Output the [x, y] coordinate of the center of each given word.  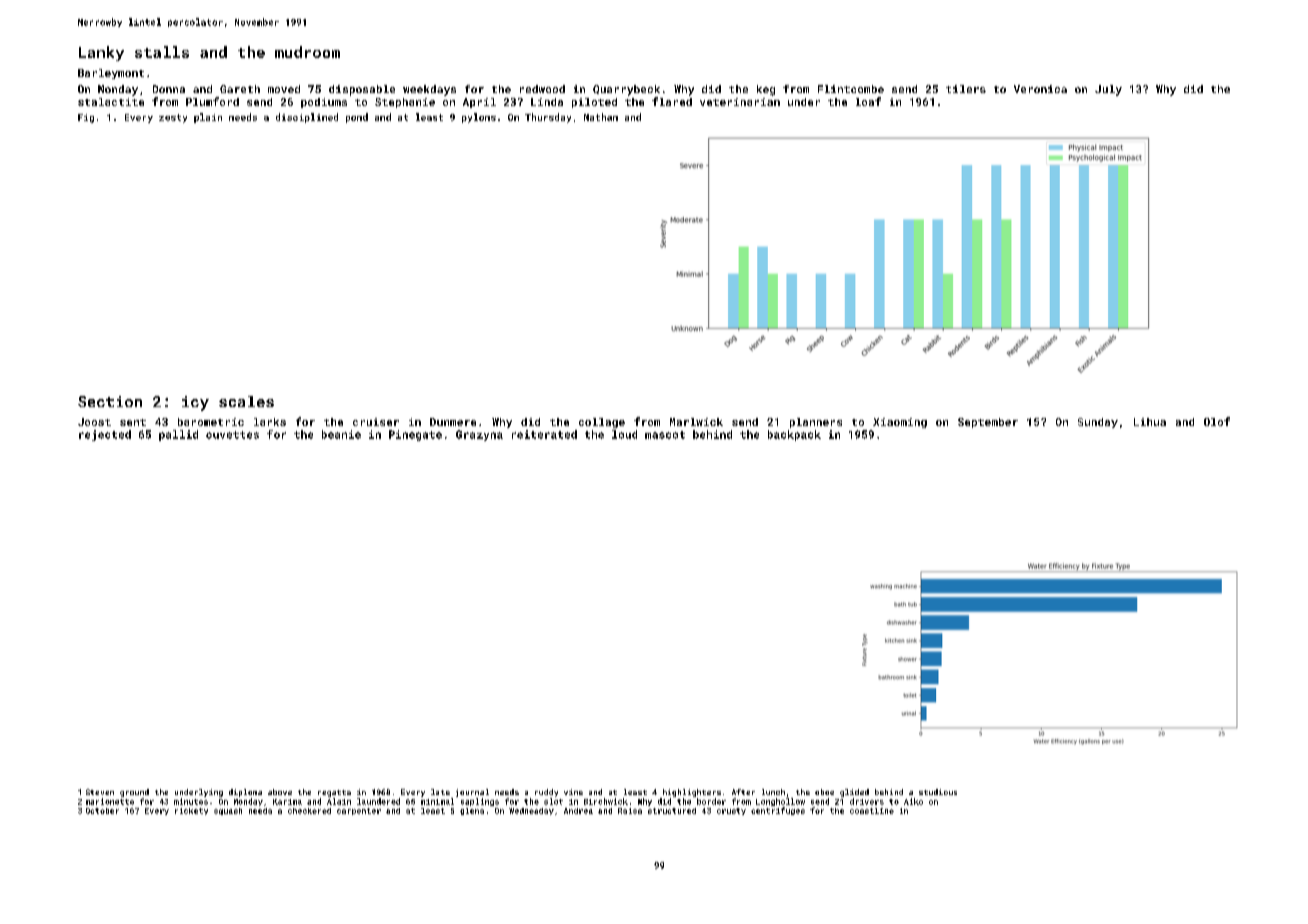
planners [816, 423]
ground [134, 793]
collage [602, 423]
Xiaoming [900, 423]
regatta [334, 793]
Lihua [1150, 422]
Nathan [601, 117]
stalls [162, 52]
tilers [966, 89]
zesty [173, 118]
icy [195, 403]
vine [573, 792]
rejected [105, 435]
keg [766, 90]
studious [938, 792]
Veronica [1040, 89]
